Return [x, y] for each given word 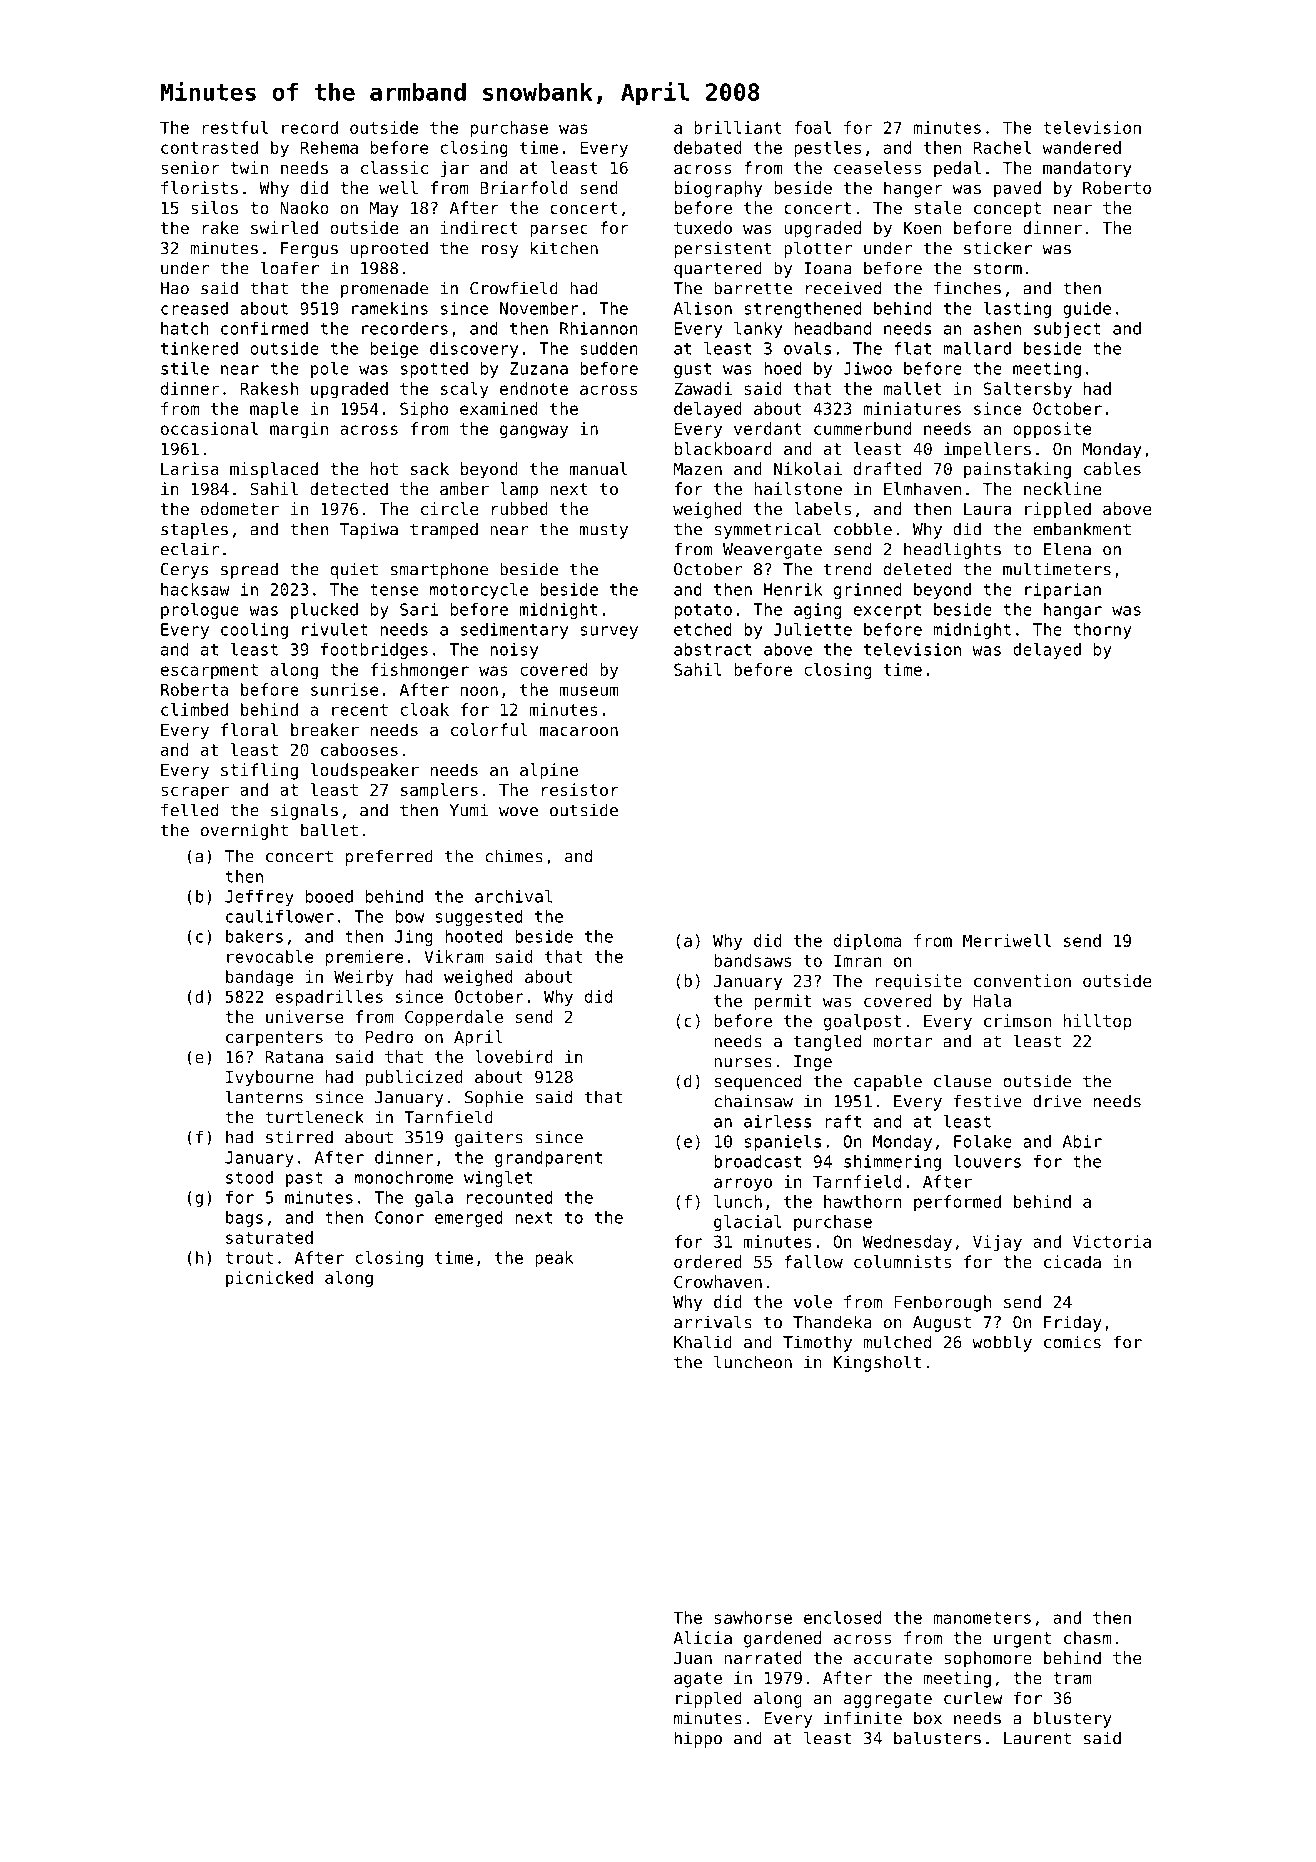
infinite [863, 1718]
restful [235, 127]
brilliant [738, 127]
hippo [698, 1739]
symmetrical [767, 530]
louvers [987, 1161]
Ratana [294, 1057]
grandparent [548, 1159]
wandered [1081, 147]
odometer [240, 508]
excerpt [887, 611]
